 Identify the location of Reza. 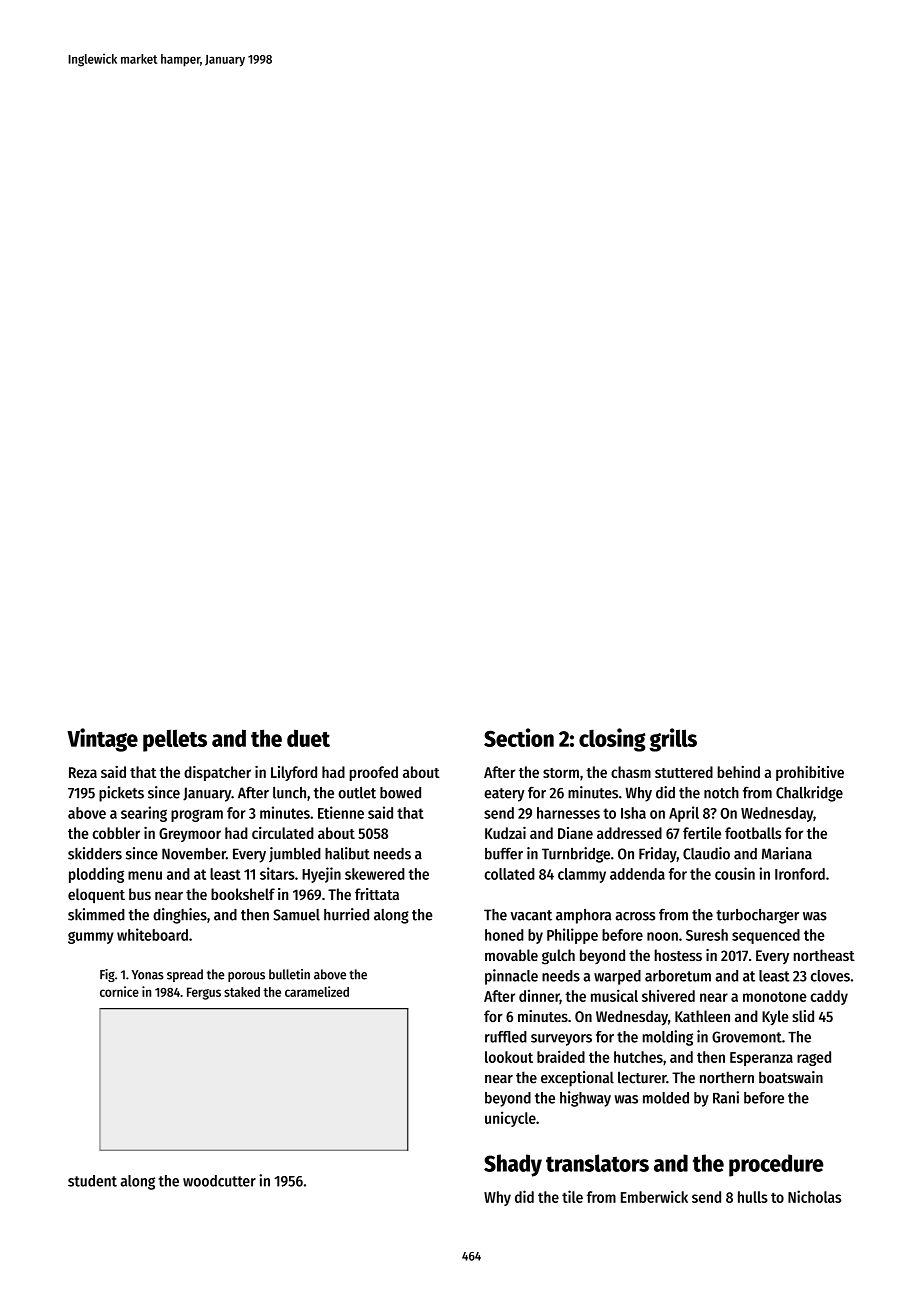
(83, 772).
